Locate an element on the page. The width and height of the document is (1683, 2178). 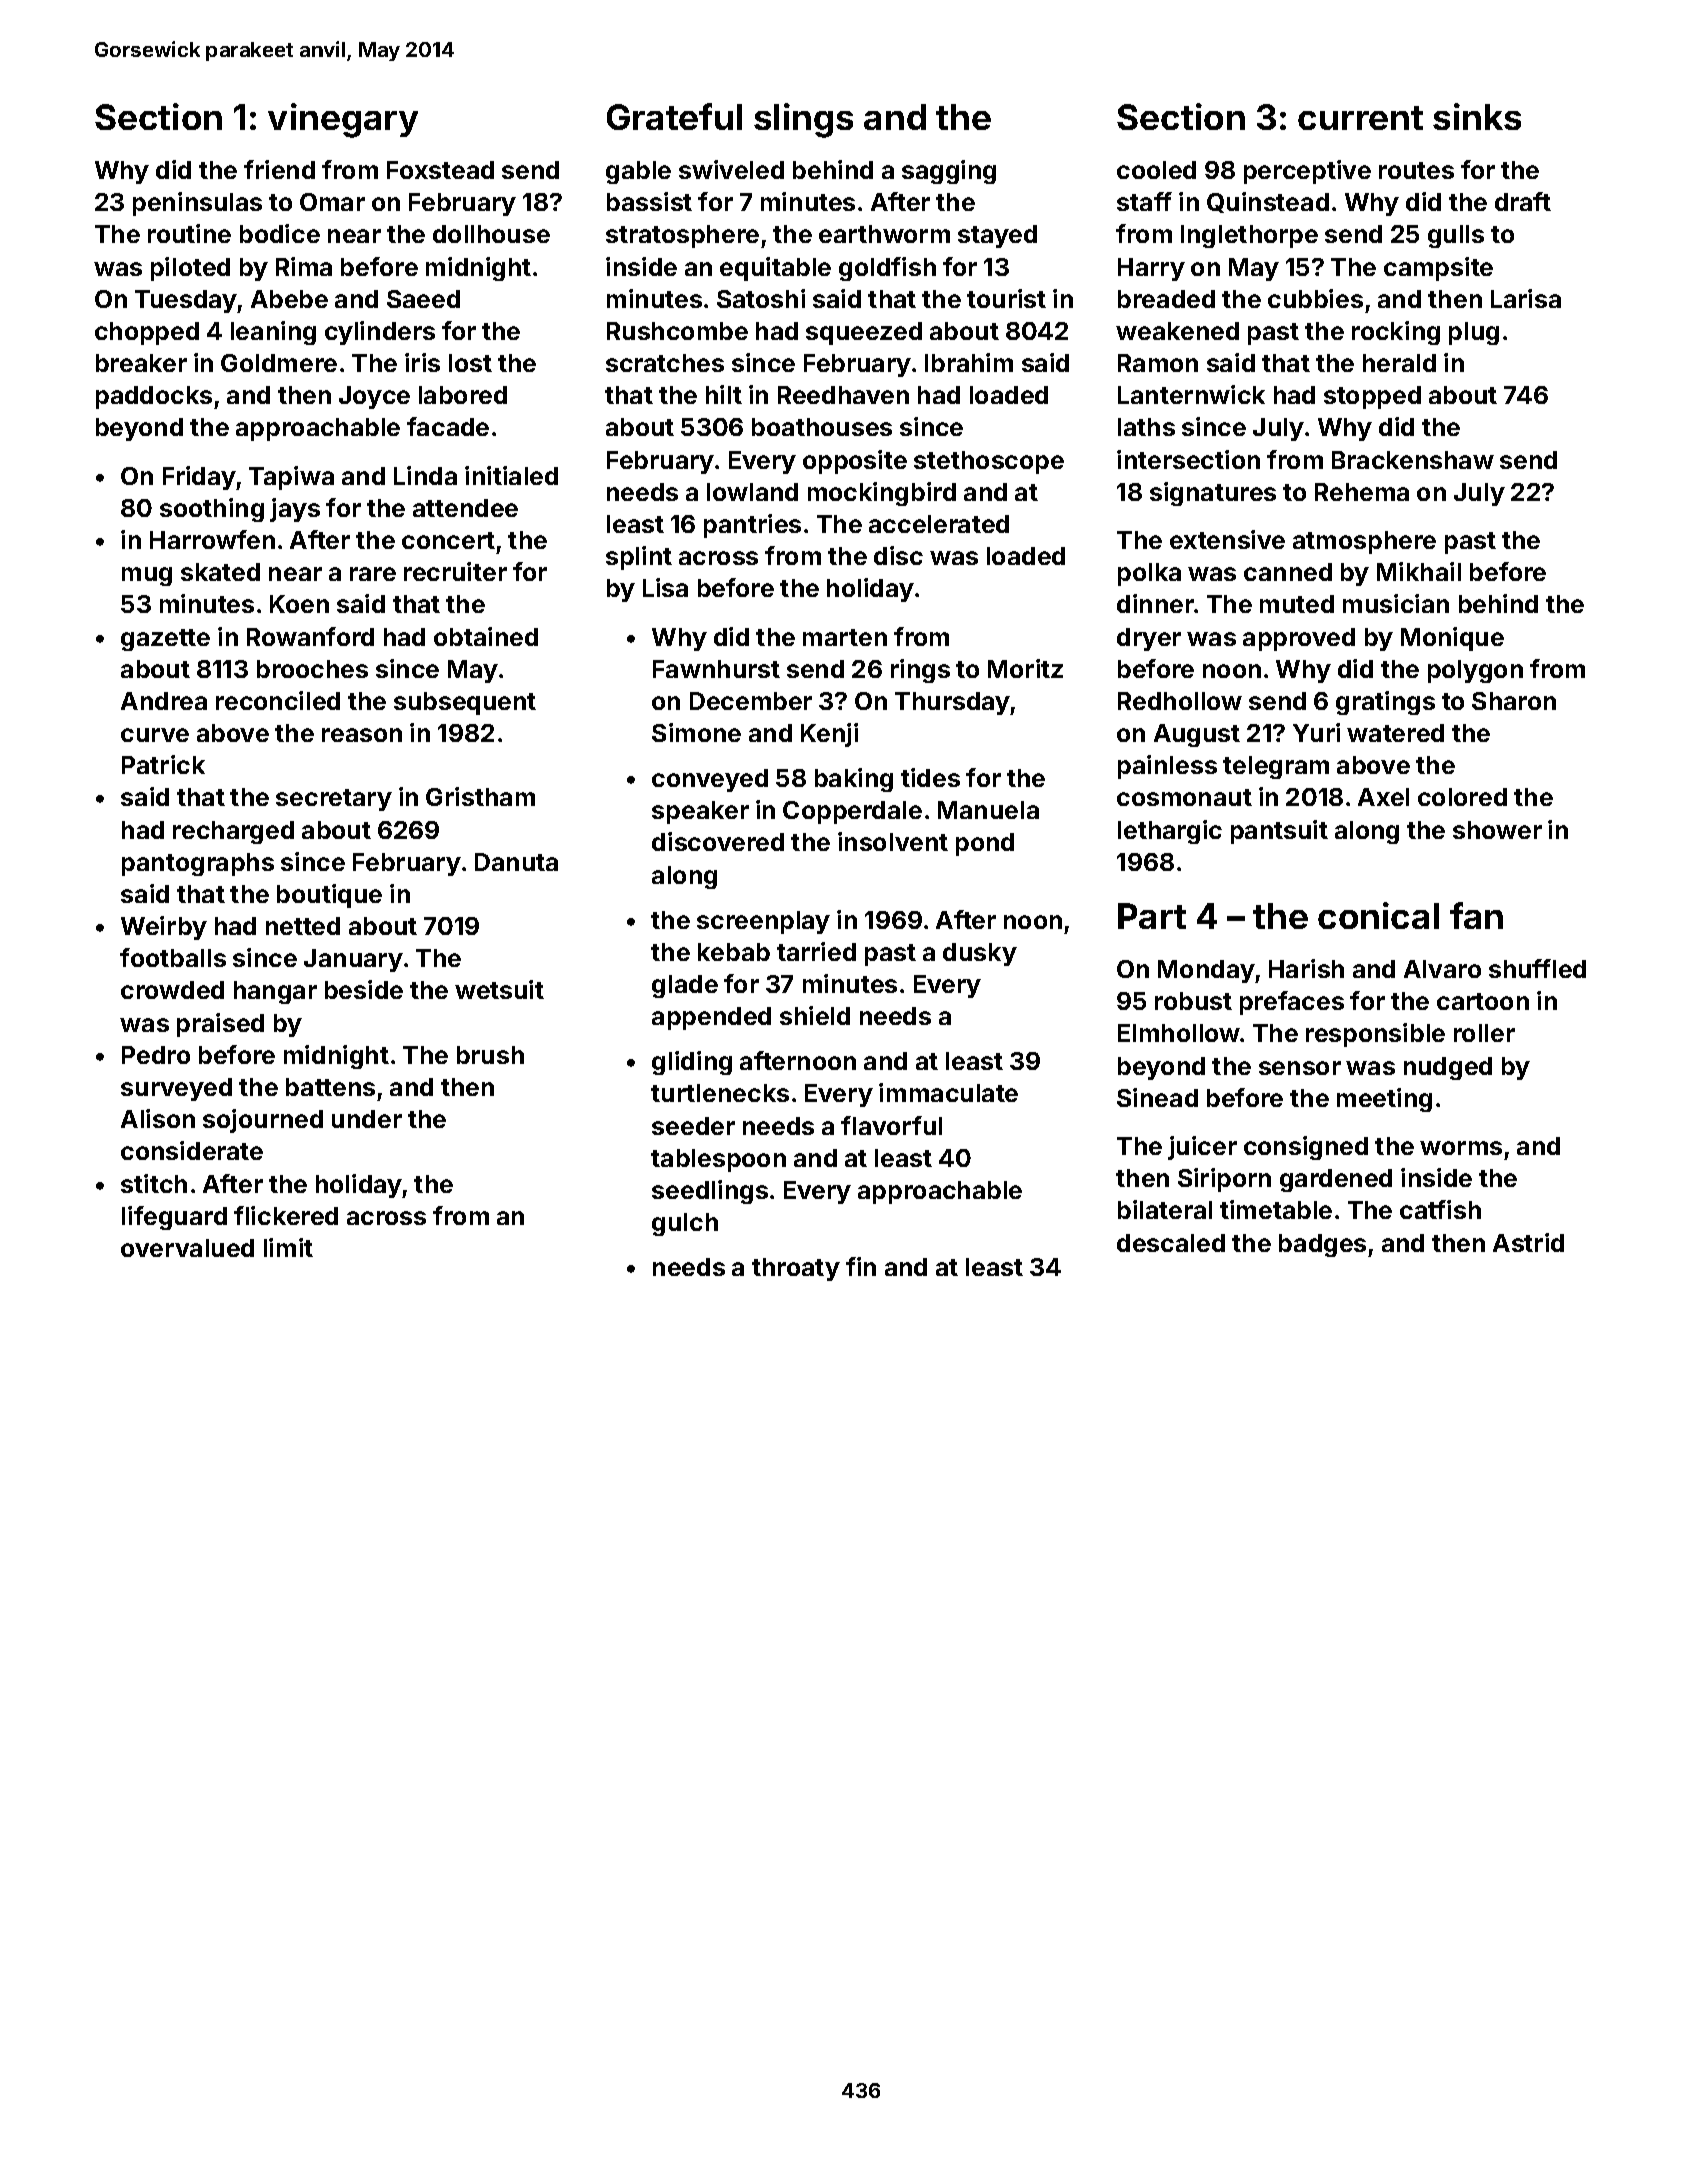
Foxstead is located at coordinates (440, 170).
